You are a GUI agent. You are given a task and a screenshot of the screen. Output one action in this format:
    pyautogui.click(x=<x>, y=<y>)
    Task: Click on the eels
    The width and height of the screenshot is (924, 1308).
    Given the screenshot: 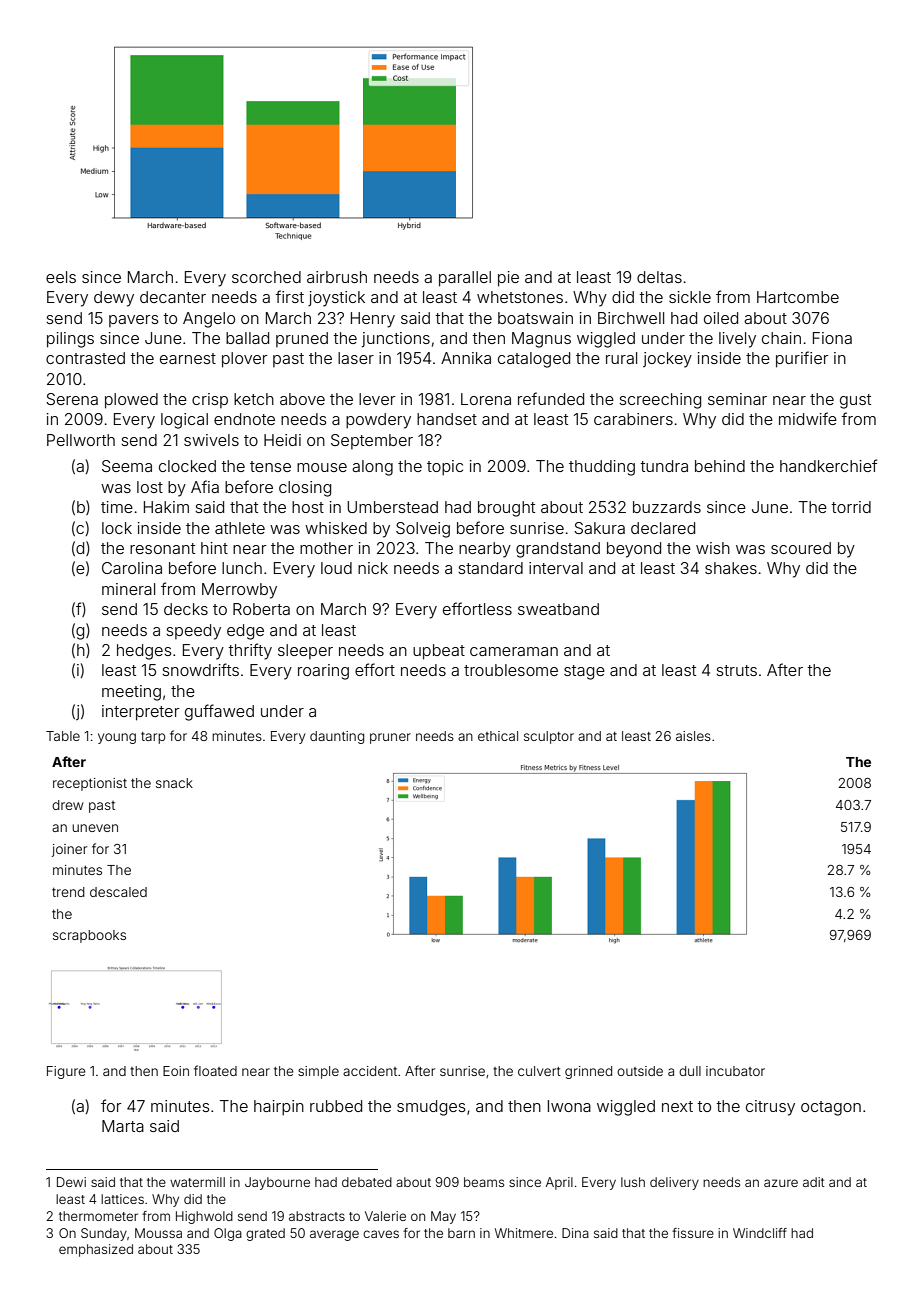 What is the action you would take?
    pyautogui.click(x=61, y=277)
